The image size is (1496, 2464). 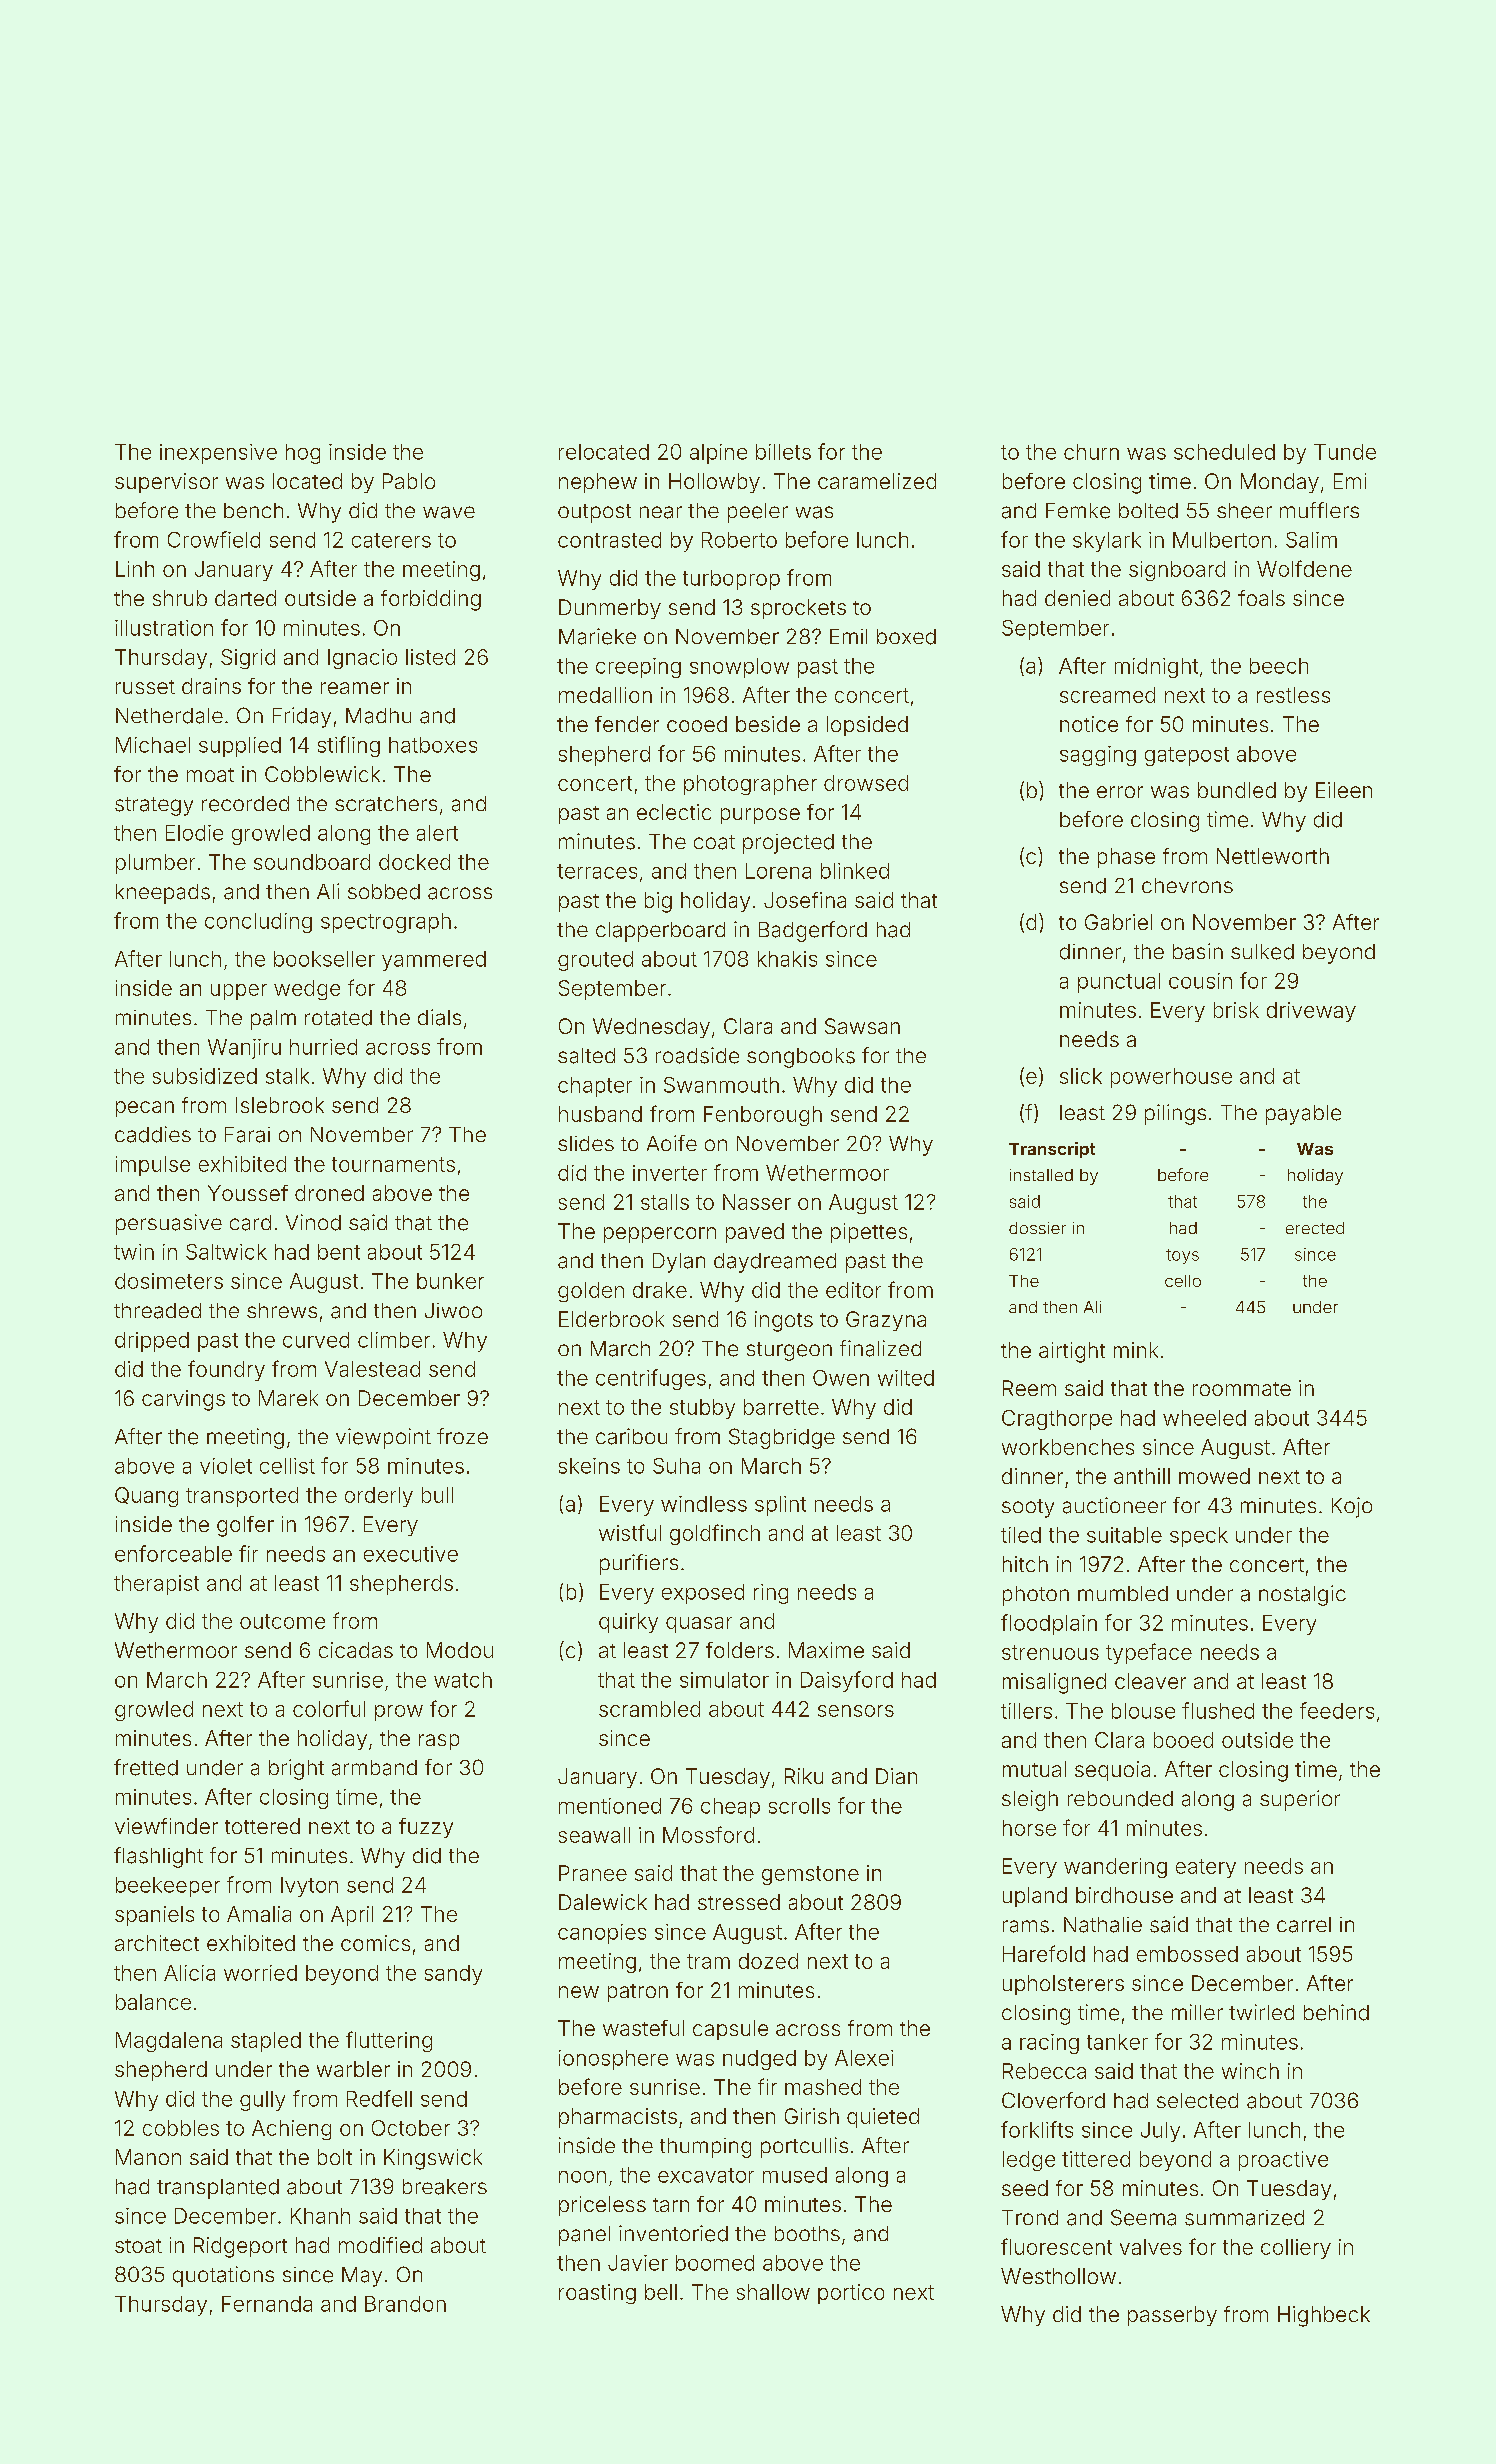 I want to click on snowplow, so click(x=739, y=668).
